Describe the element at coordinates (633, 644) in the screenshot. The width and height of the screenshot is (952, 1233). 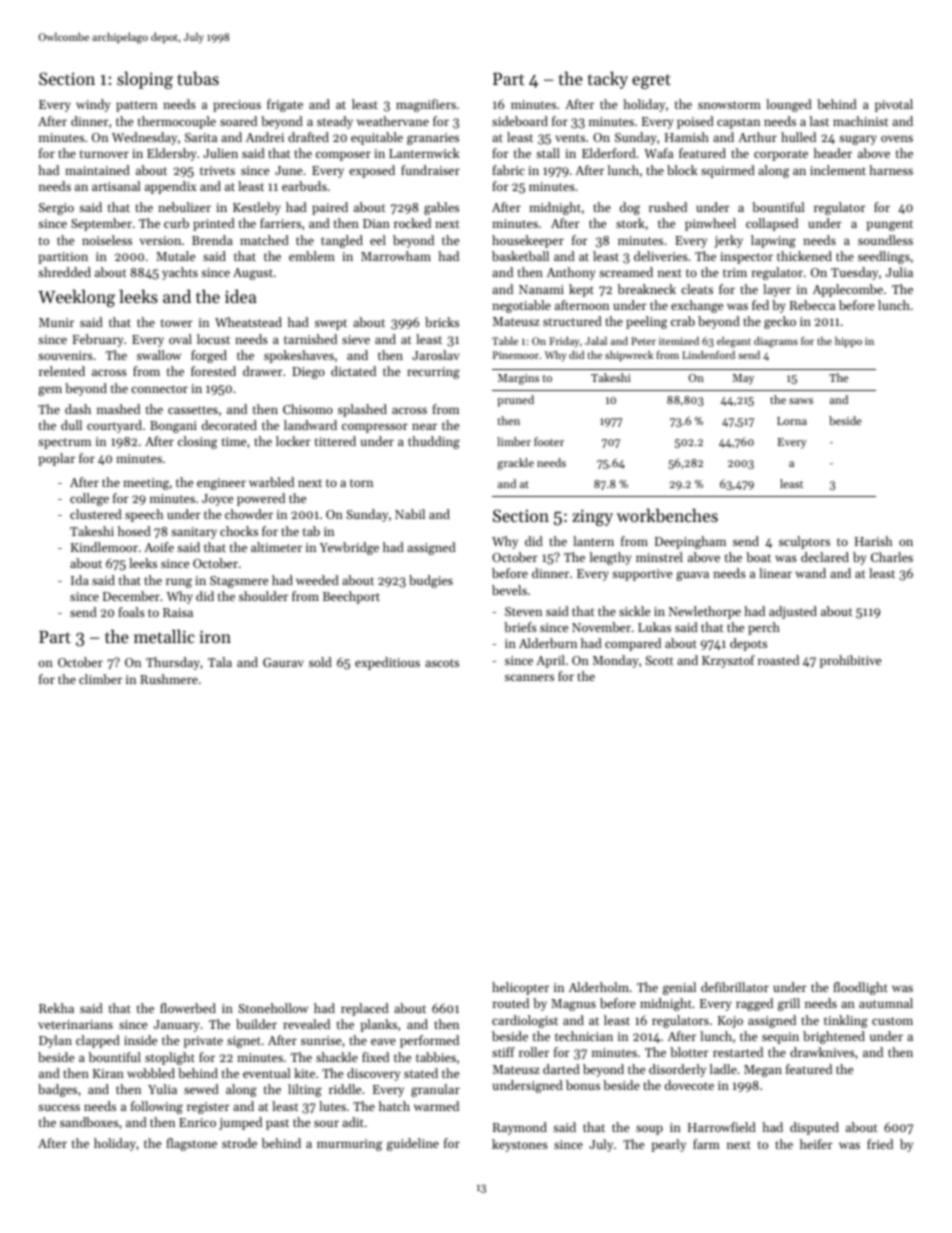
I see `compared` at that location.
